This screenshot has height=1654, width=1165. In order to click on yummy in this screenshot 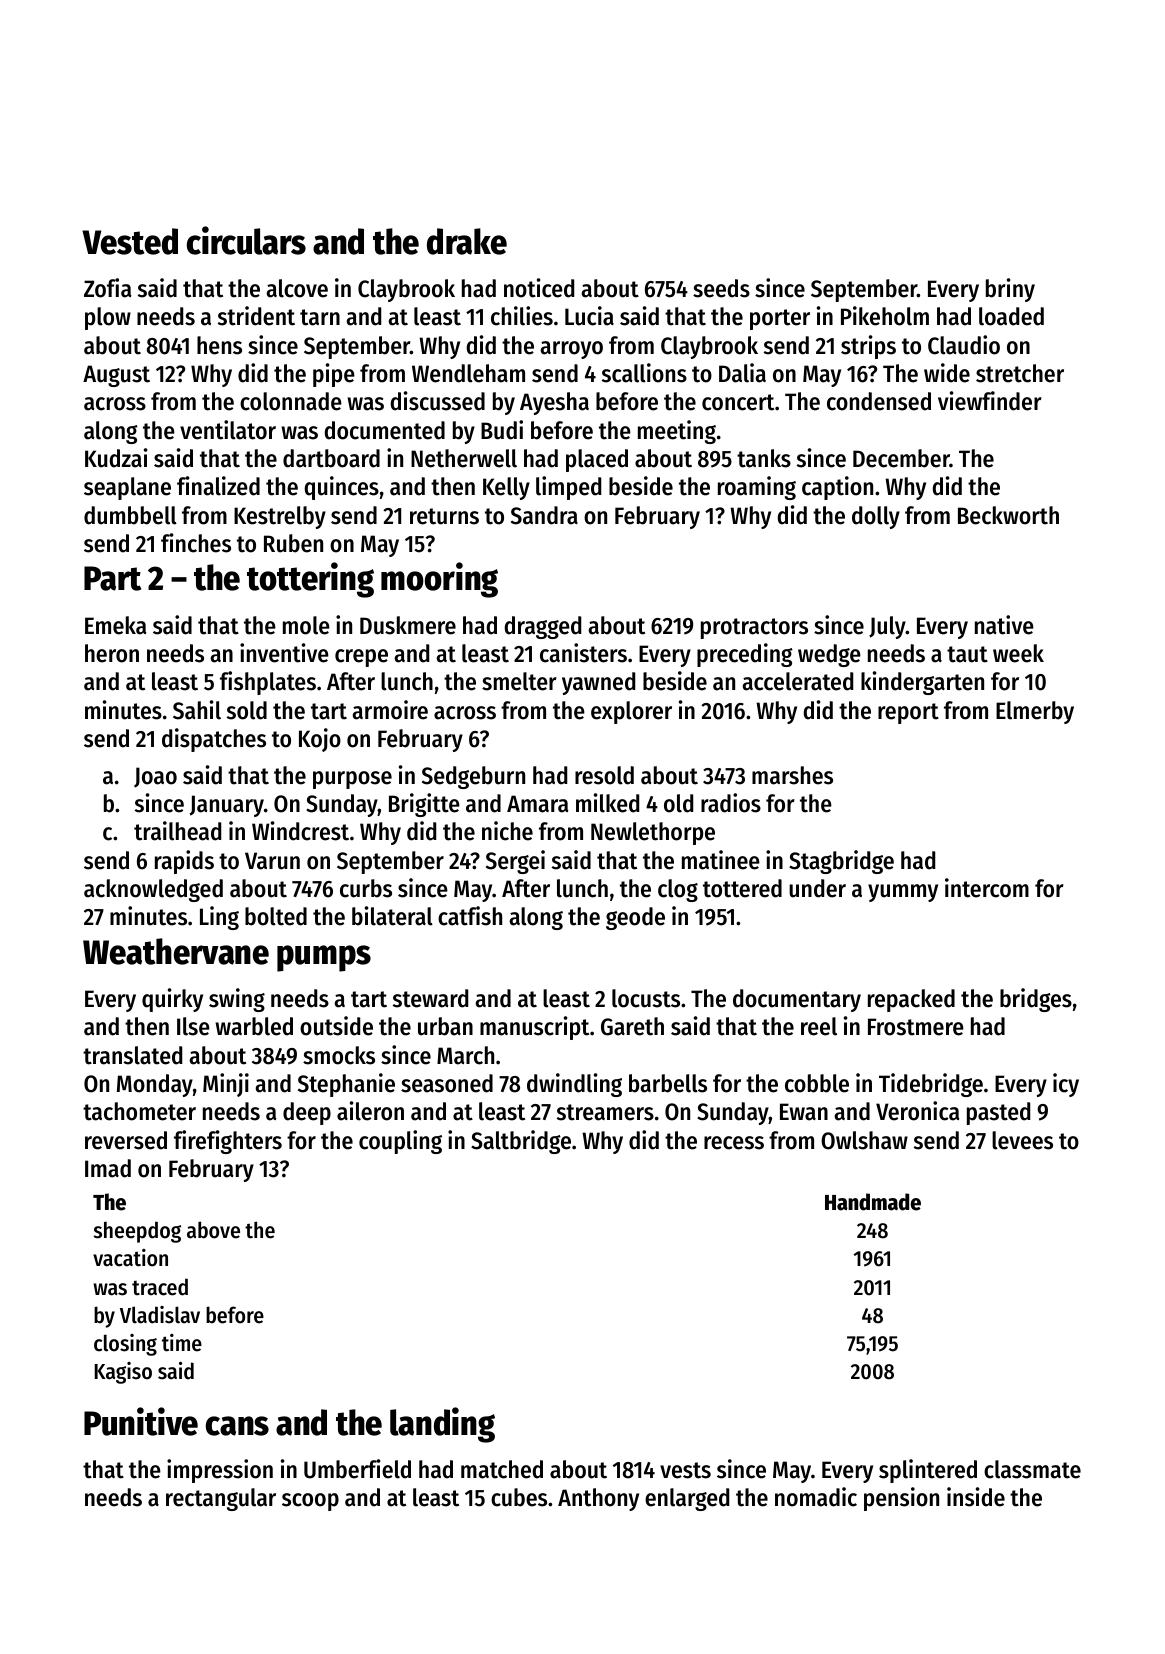, I will do `click(903, 893)`.
